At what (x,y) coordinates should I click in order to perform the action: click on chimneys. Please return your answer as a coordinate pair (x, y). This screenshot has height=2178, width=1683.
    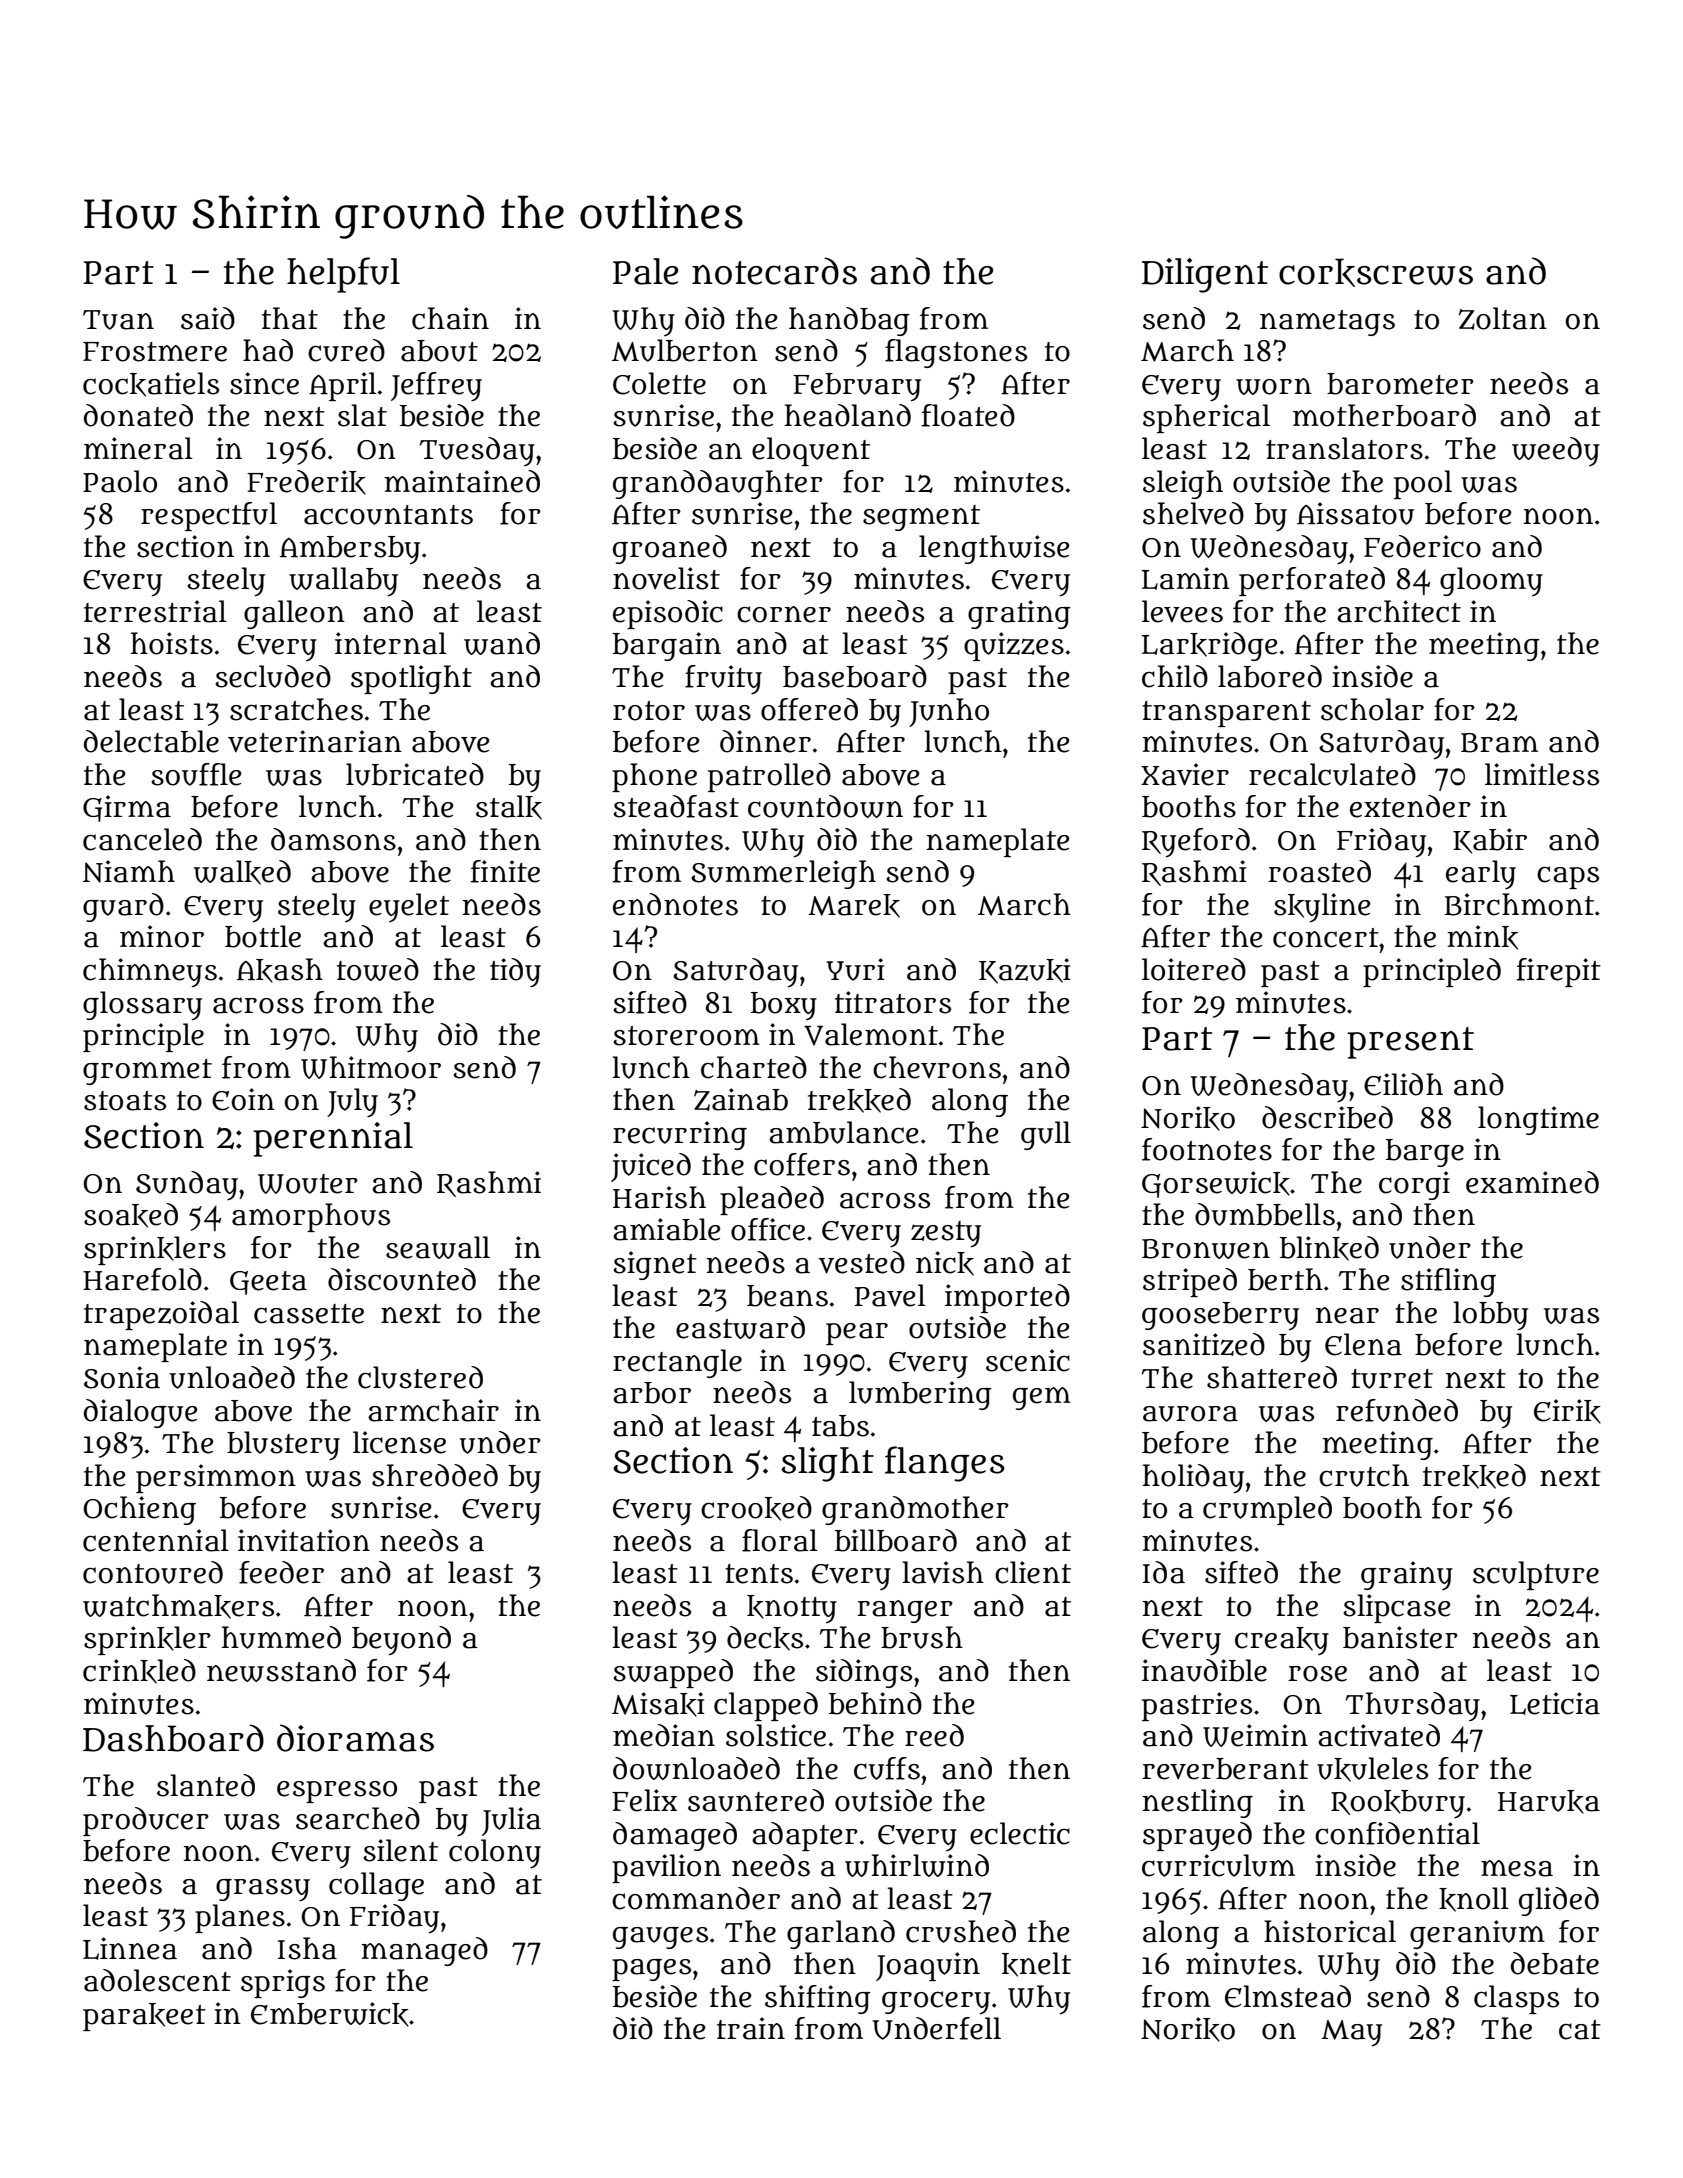
    Looking at the image, I should click on (150, 973).
